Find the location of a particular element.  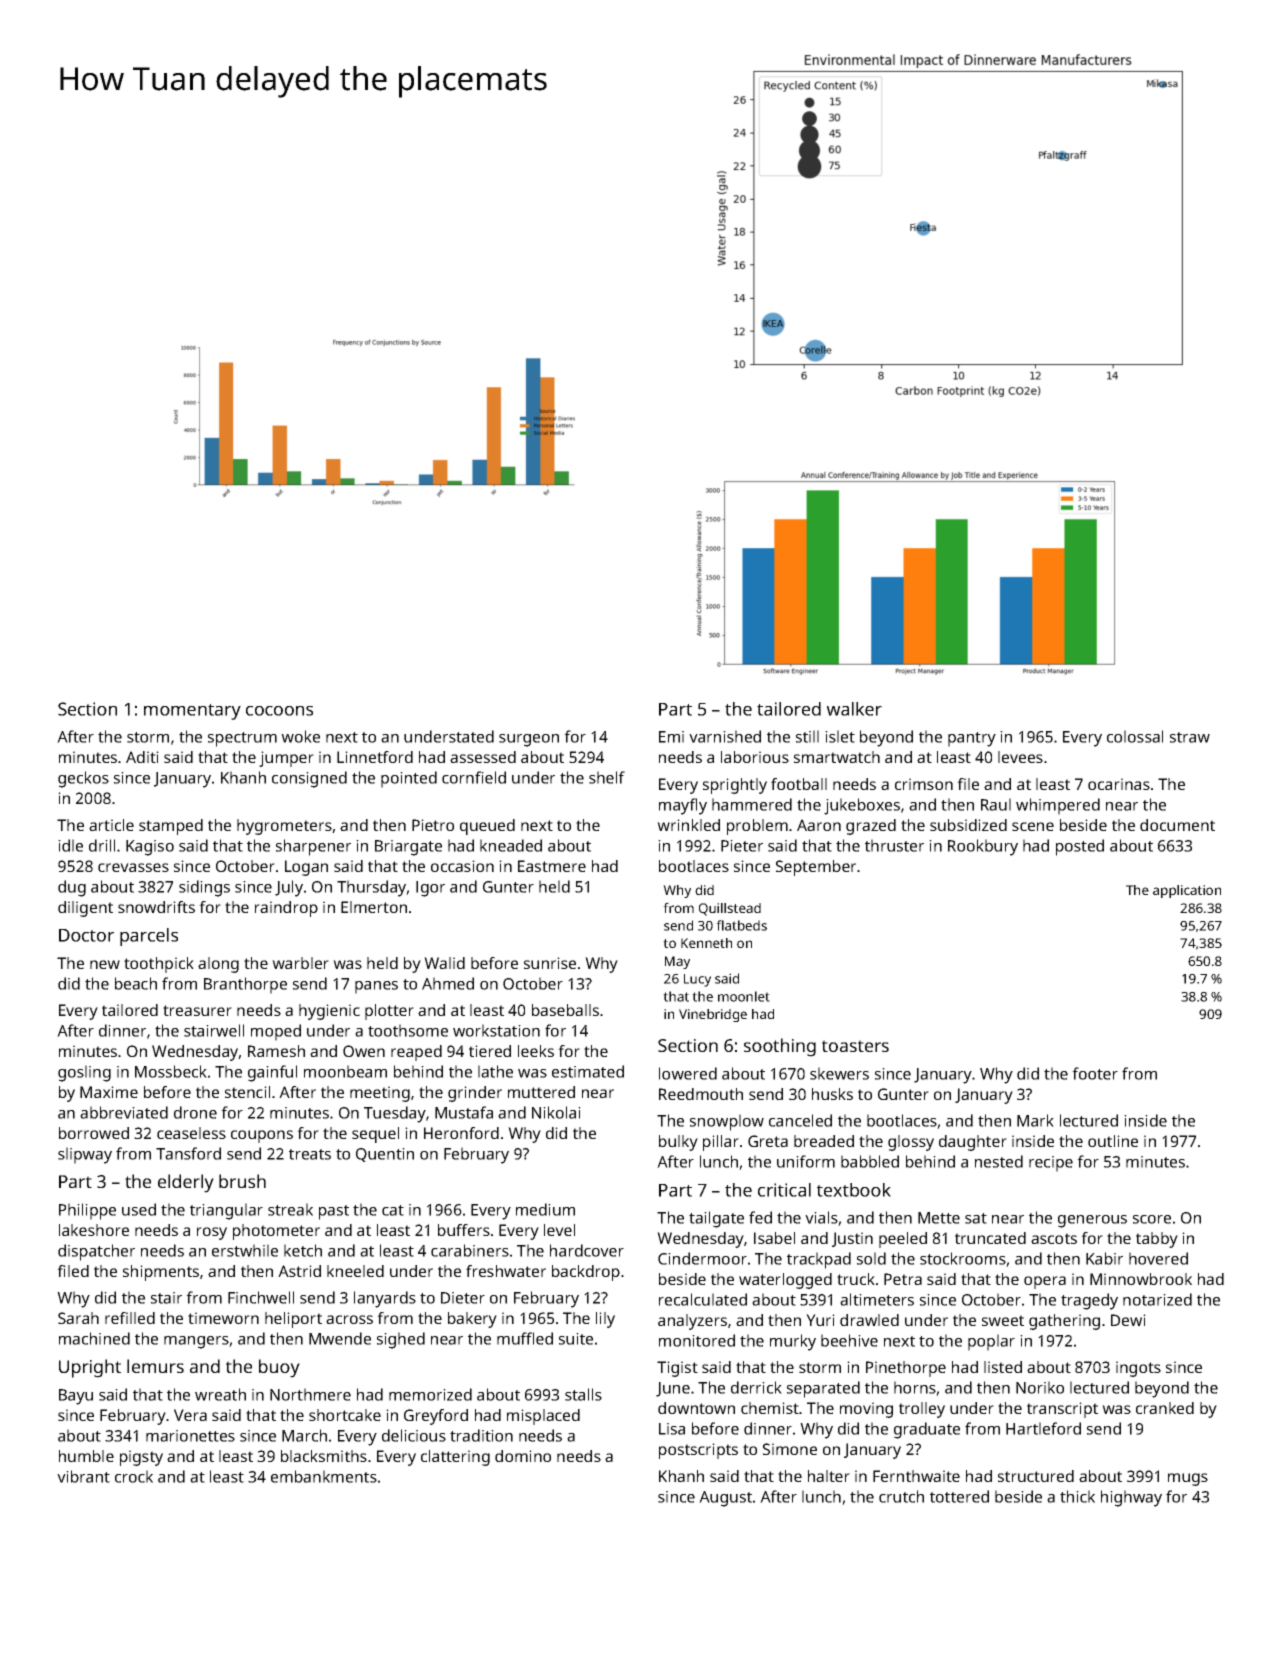

humble is located at coordinates (86, 1456).
